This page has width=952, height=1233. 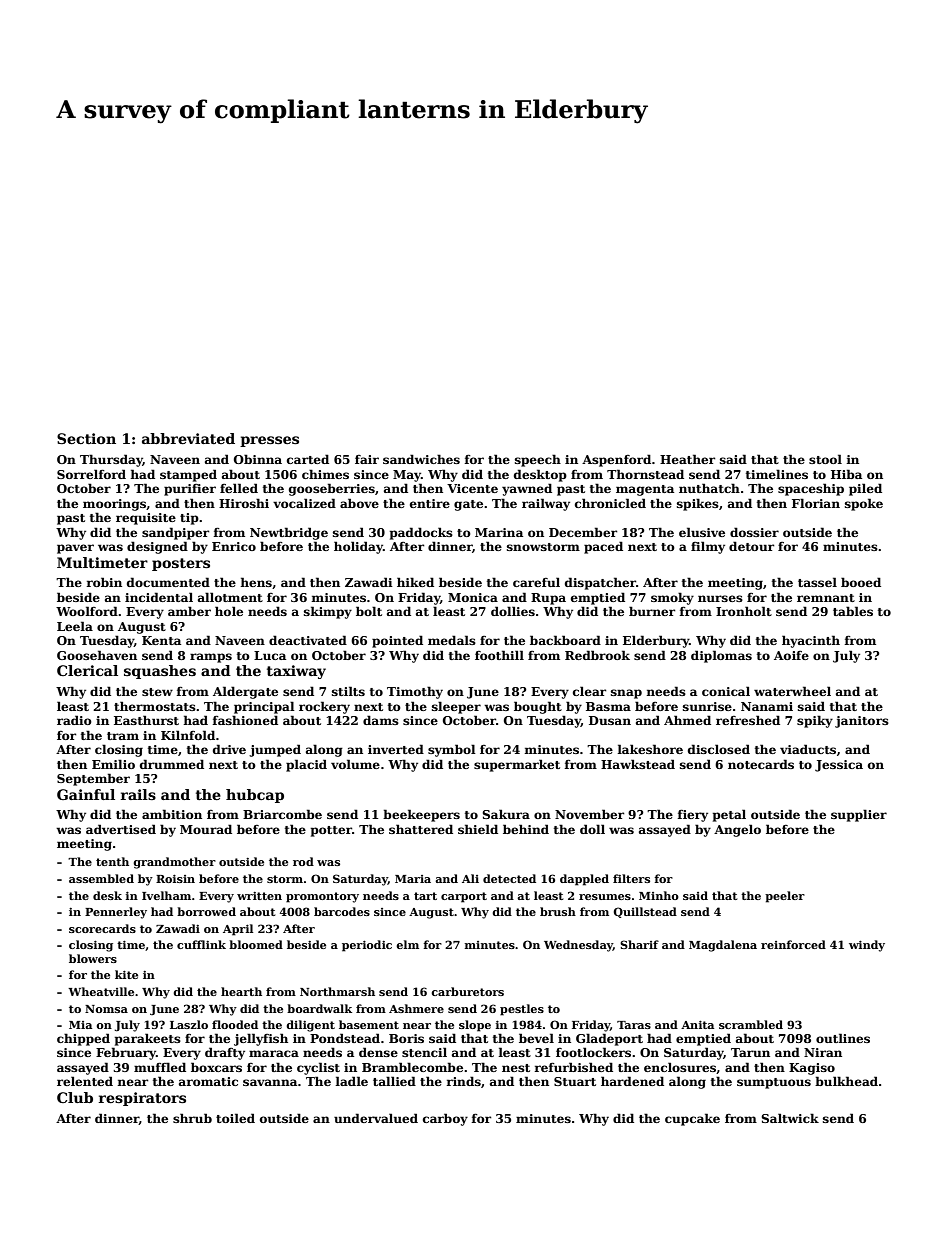 I want to click on felled, so click(x=239, y=488).
